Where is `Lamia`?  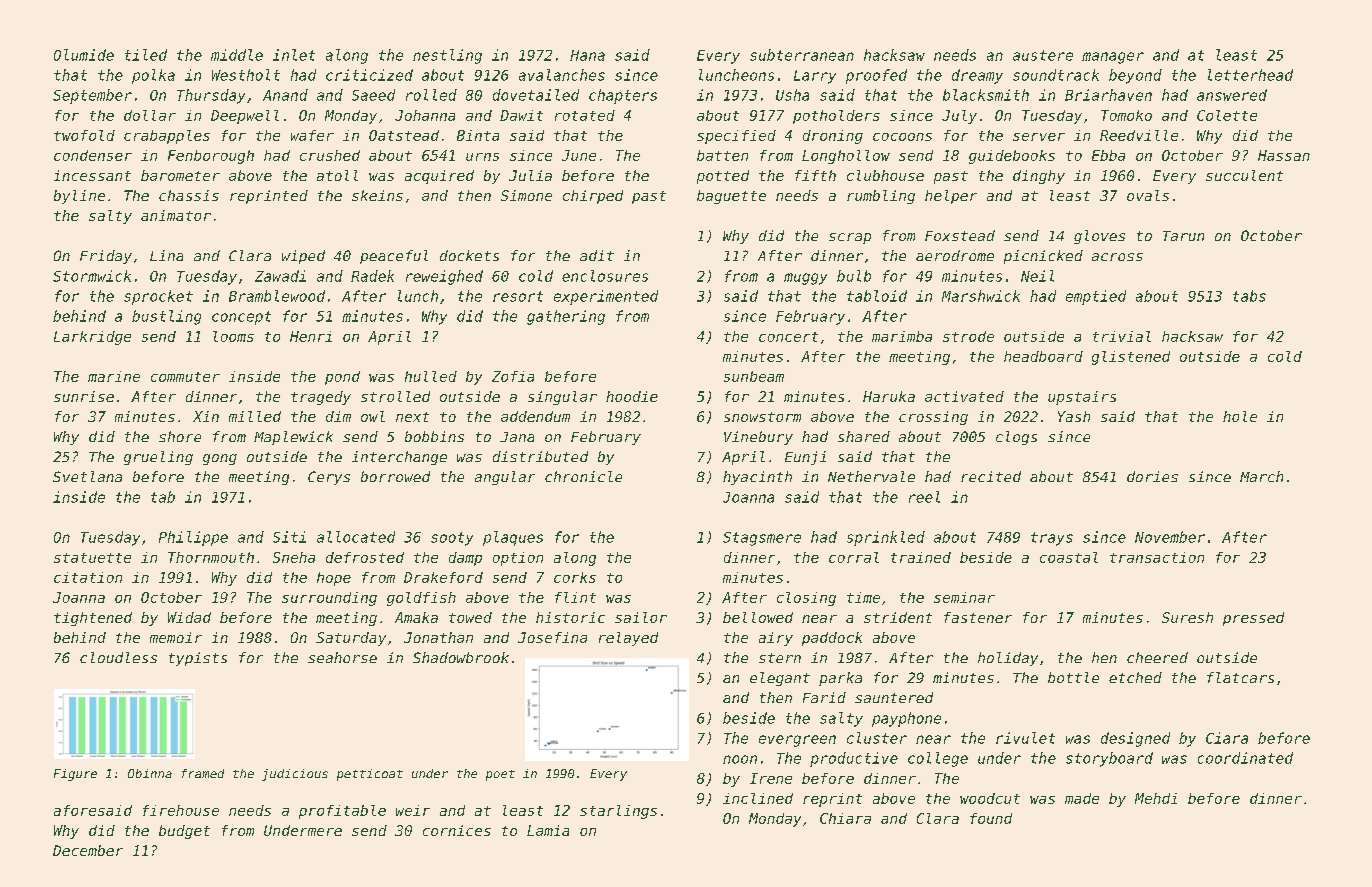 Lamia is located at coordinates (548, 830).
